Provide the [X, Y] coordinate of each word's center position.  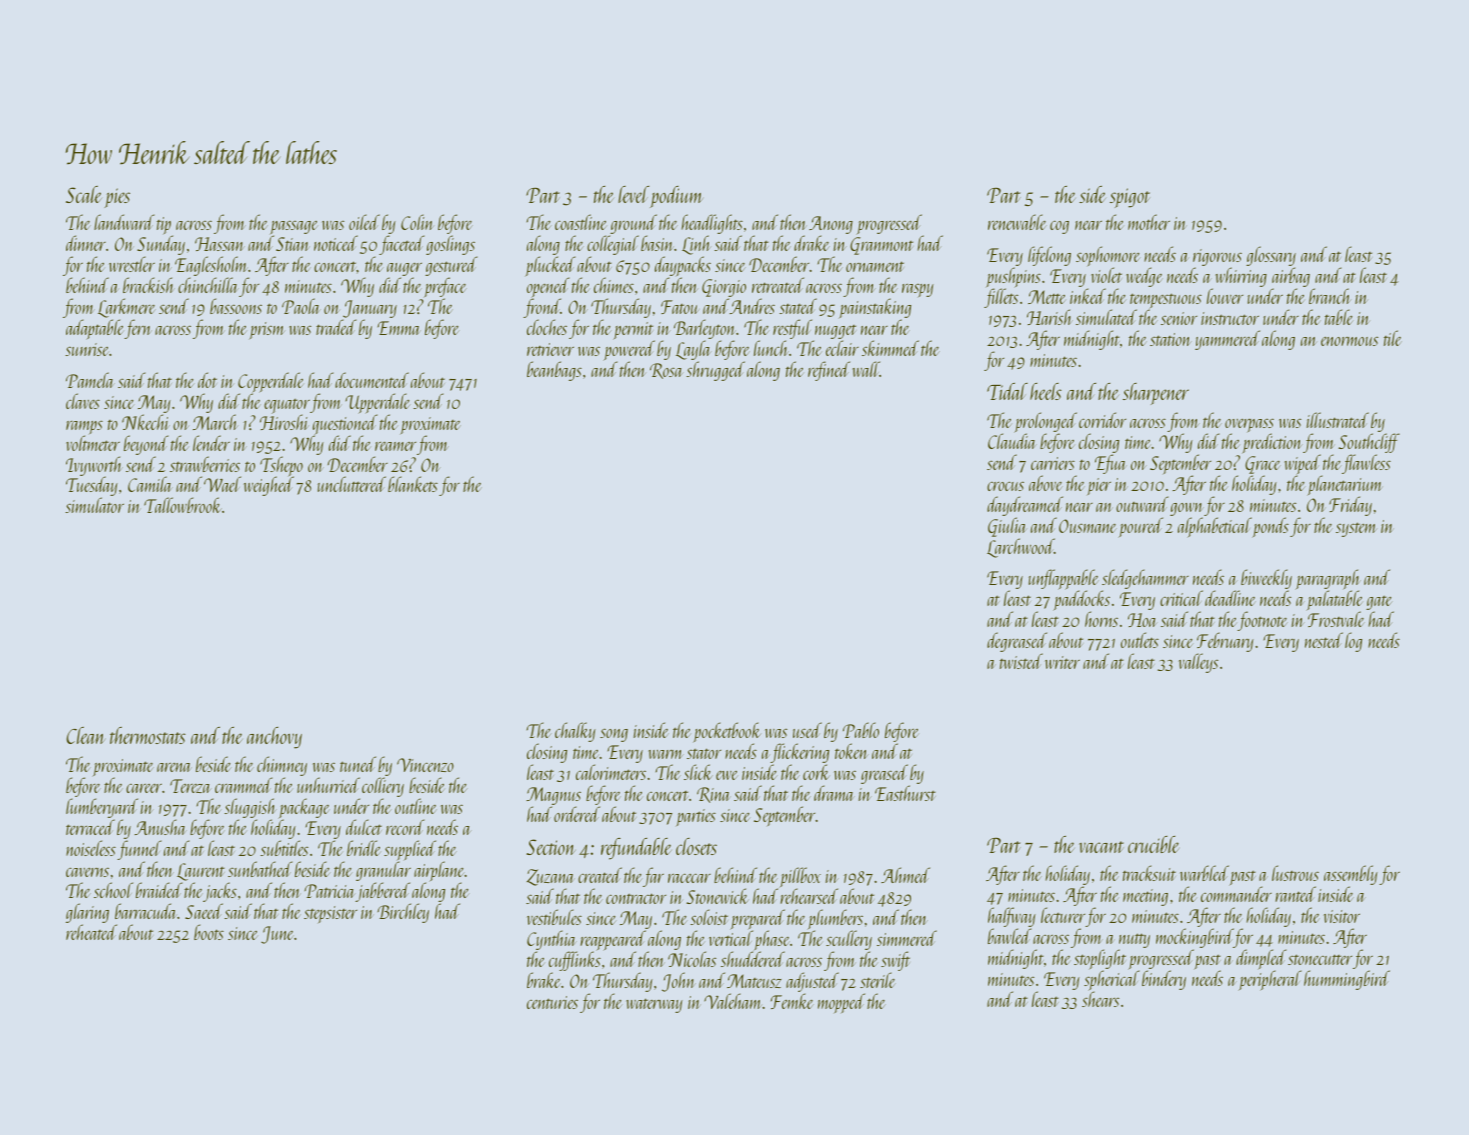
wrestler [132, 264]
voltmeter [93, 443]
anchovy [274, 738]
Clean [85, 735]
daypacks [683, 267]
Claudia [1012, 441]
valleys [1198, 663]
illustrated [1337, 420]
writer [1062, 662]
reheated [91, 932]
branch [1330, 296]
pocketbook [727, 732]
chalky [575, 732]
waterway [654, 1005]
